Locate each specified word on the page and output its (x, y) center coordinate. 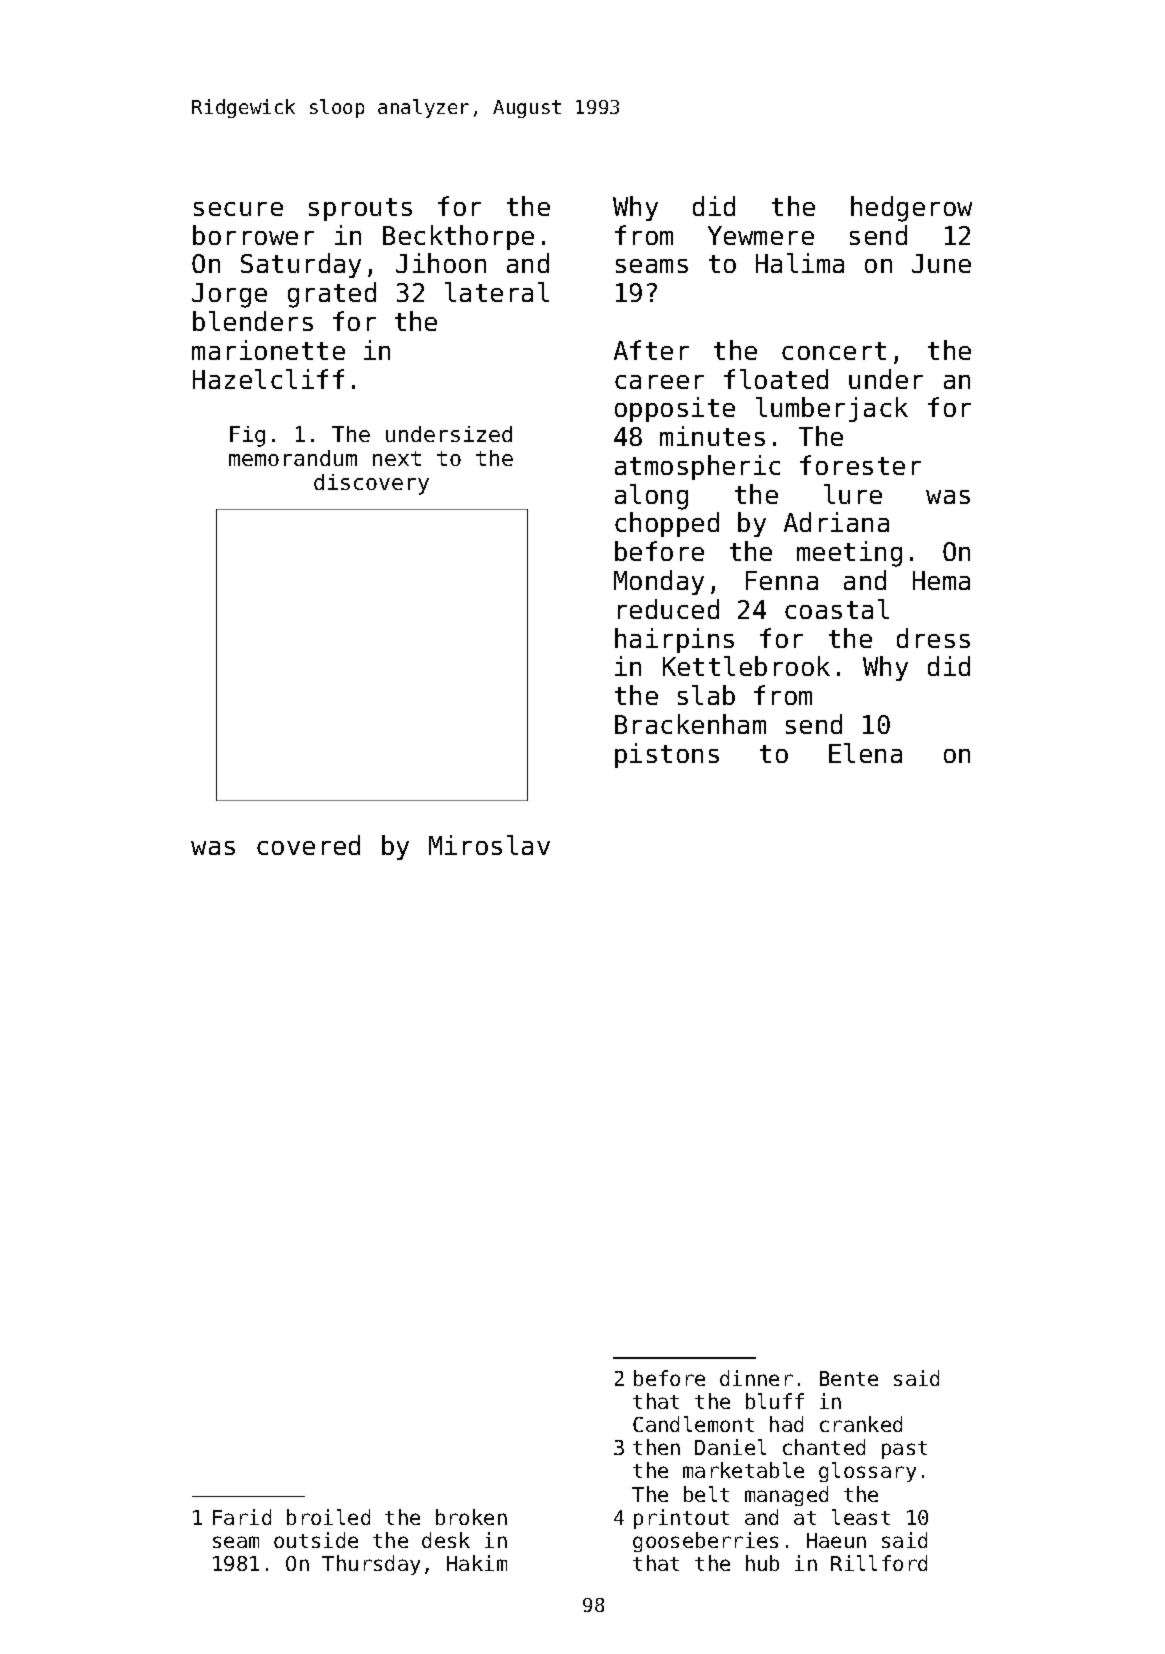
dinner (756, 1378)
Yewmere (761, 235)
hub (762, 1563)
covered (308, 845)
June (941, 263)
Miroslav (489, 845)
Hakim (477, 1563)
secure (238, 209)
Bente (849, 1378)
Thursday (371, 1565)
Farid (242, 1517)
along (651, 497)
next (397, 458)
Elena (865, 753)
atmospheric (697, 467)
